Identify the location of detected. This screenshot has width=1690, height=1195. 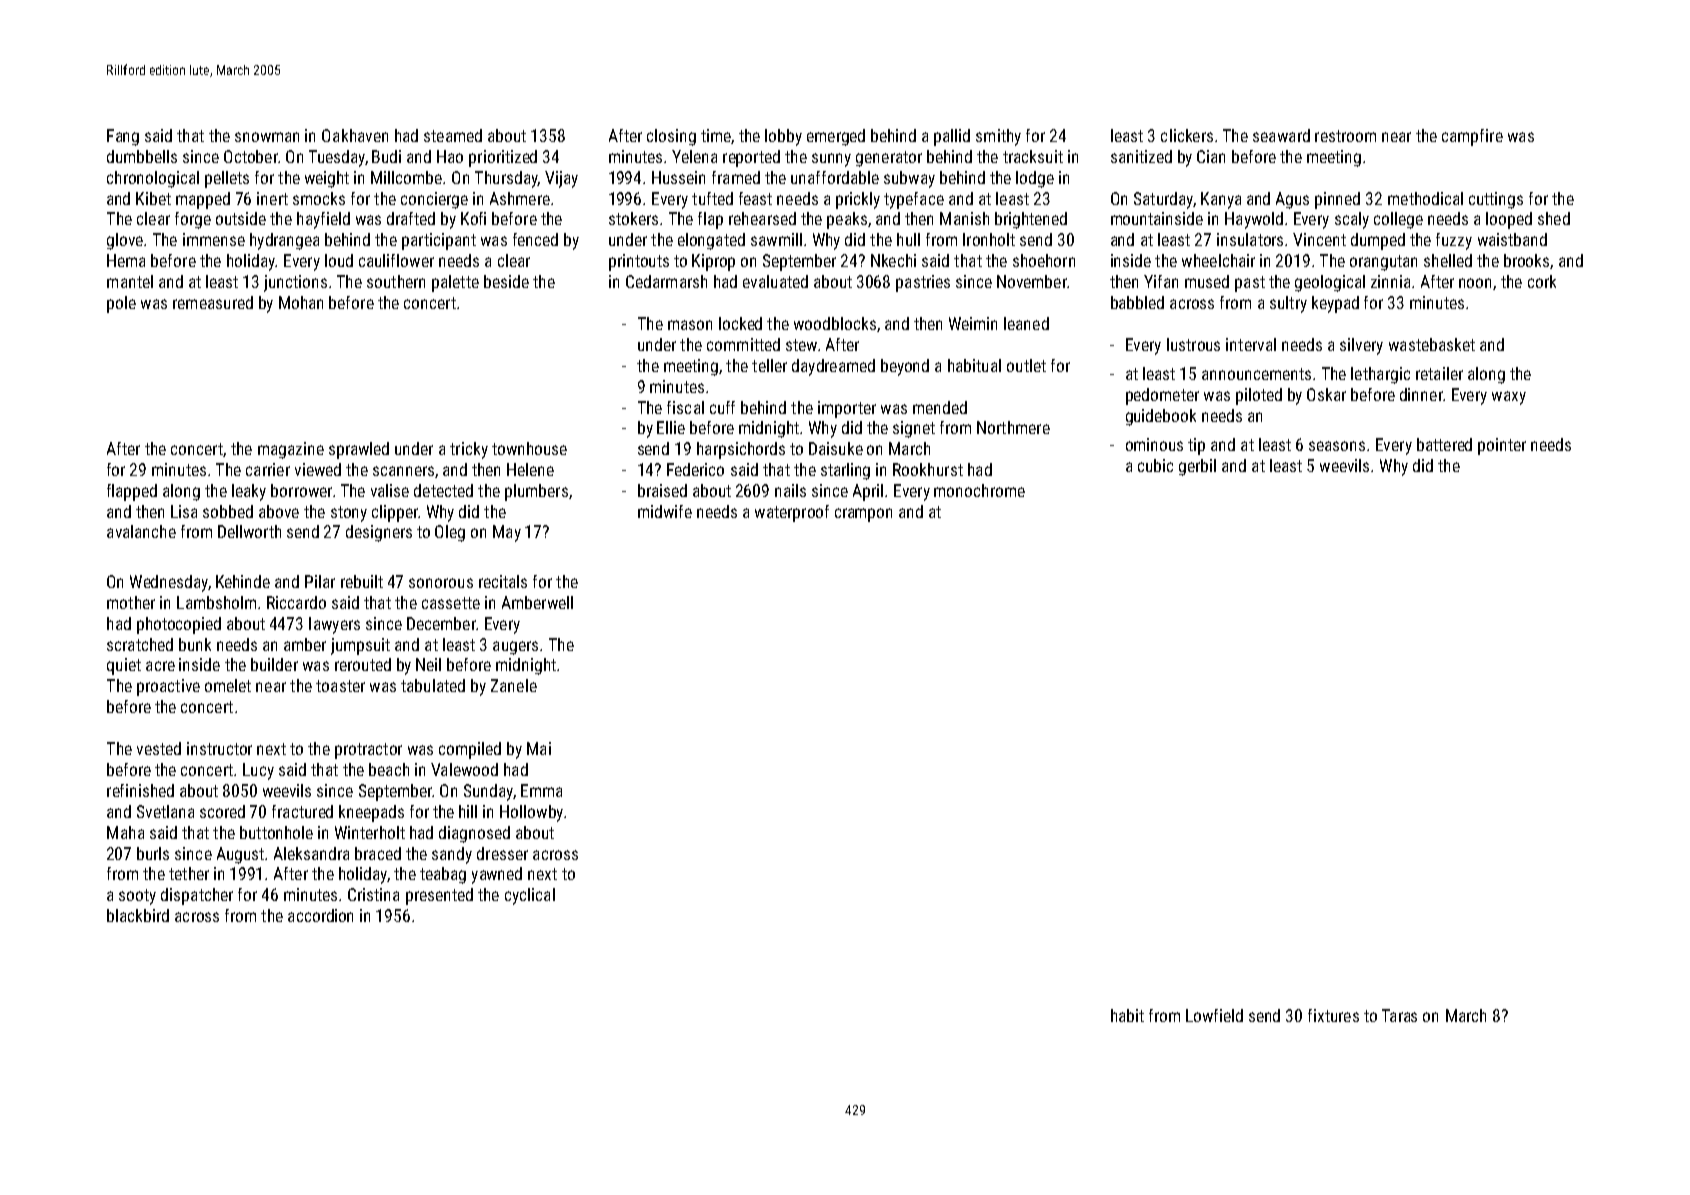
(443, 490).
